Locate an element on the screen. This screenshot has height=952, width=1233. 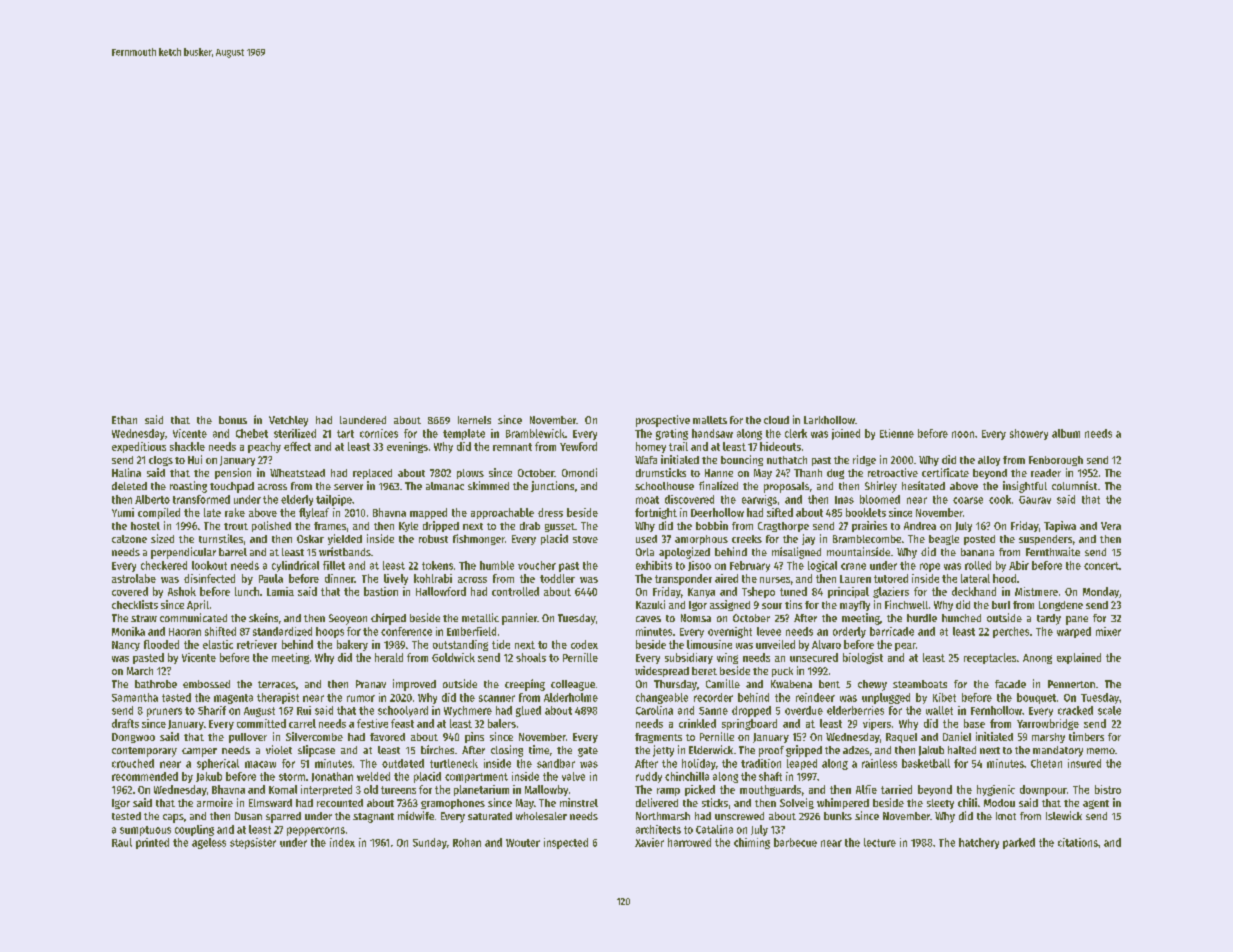
amorphous is located at coordinates (701, 540).
